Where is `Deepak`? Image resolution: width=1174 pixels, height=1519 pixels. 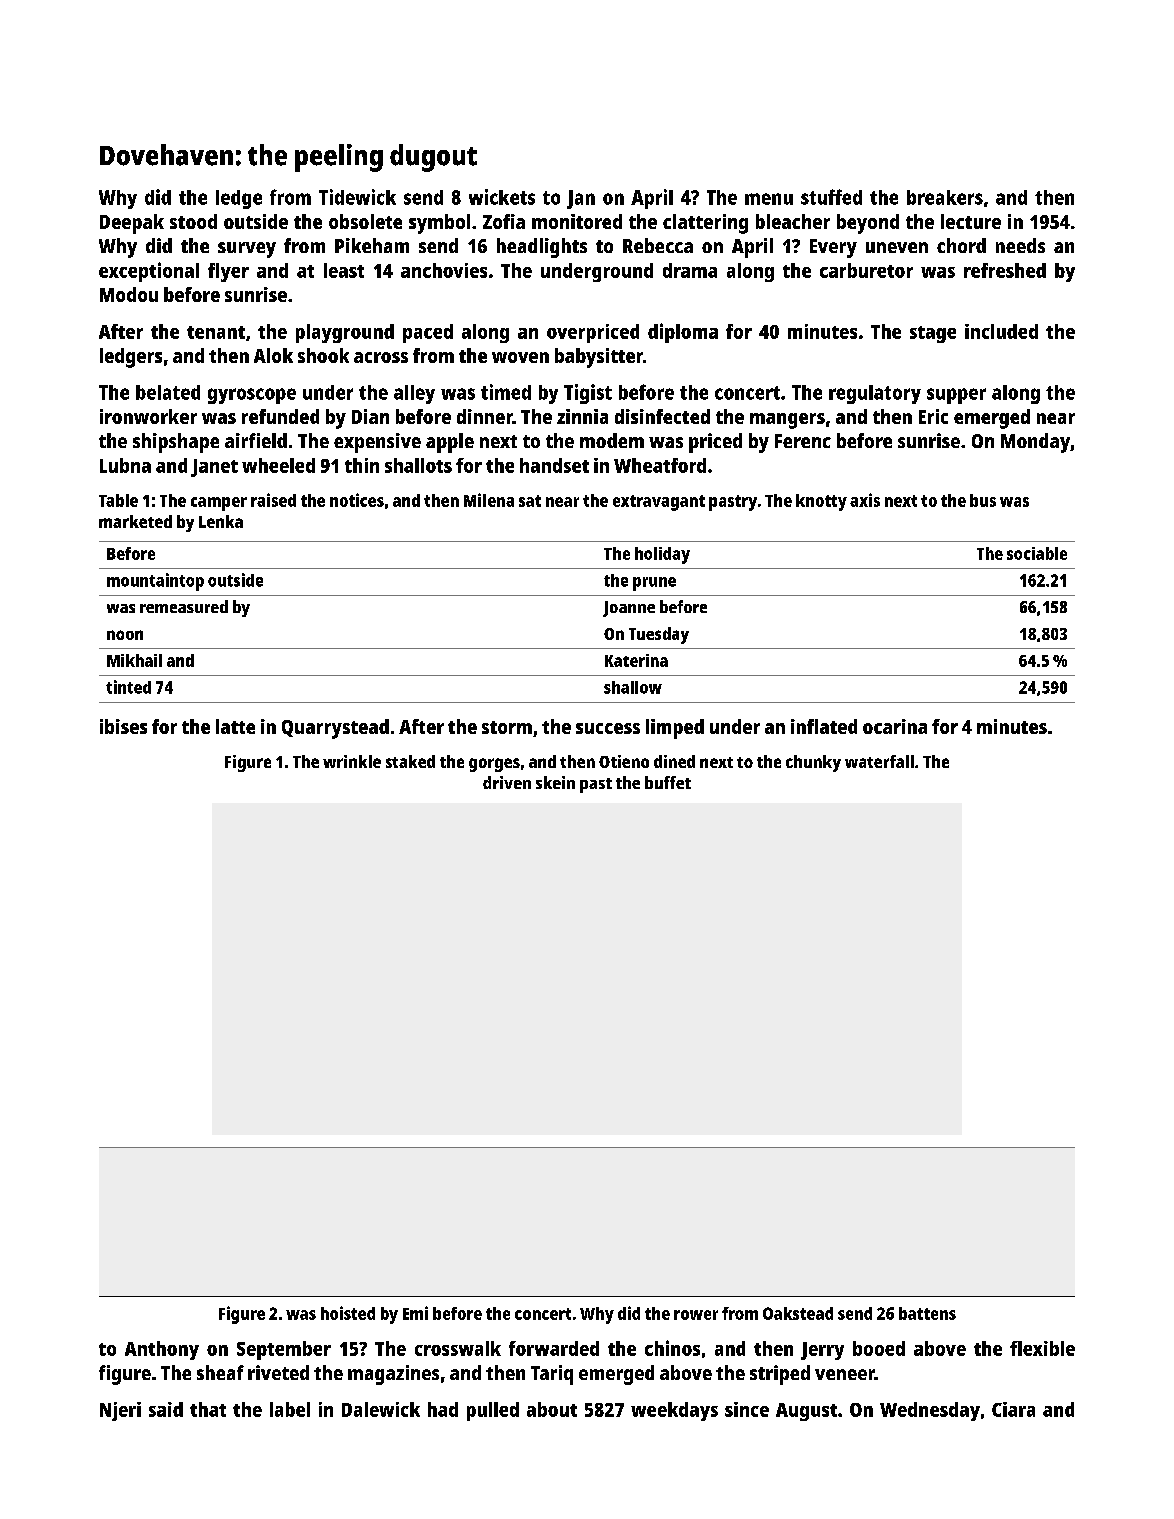 Deepak is located at coordinates (132, 224).
